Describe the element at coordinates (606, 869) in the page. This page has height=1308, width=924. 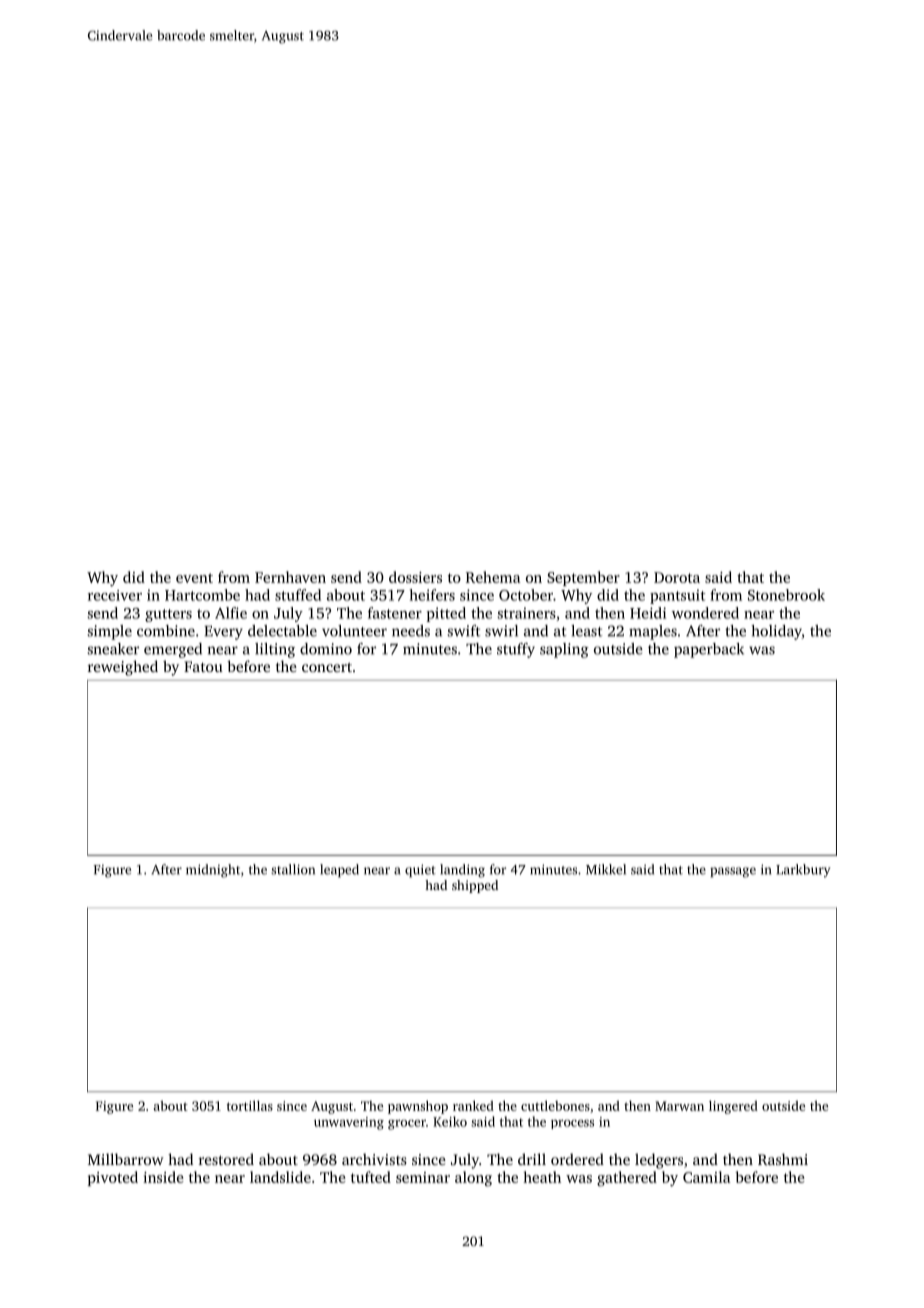
I see `Mikkel` at that location.
